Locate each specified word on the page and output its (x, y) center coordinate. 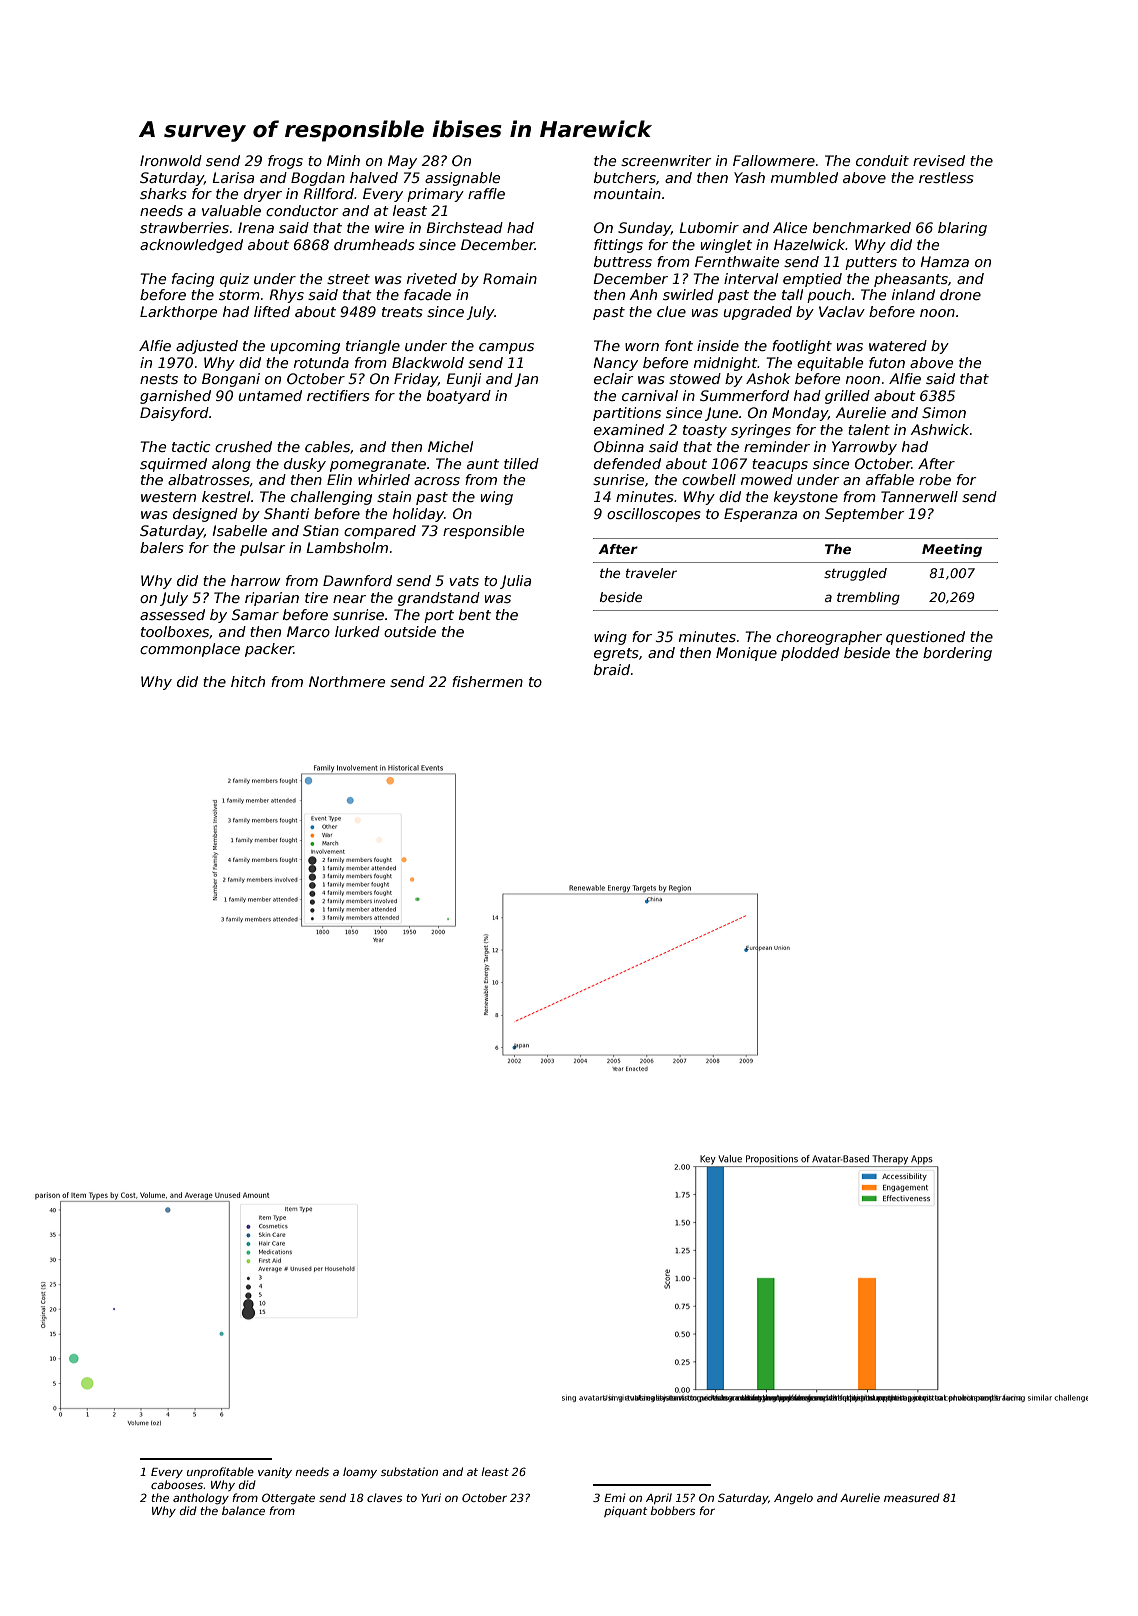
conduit (882, 160)
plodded (810, 654)
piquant (626, 1511)
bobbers (672, 1510)
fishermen (487, 681)
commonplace (190, 650)
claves (384, 1497)
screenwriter (666, 160)
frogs (285, 162)
